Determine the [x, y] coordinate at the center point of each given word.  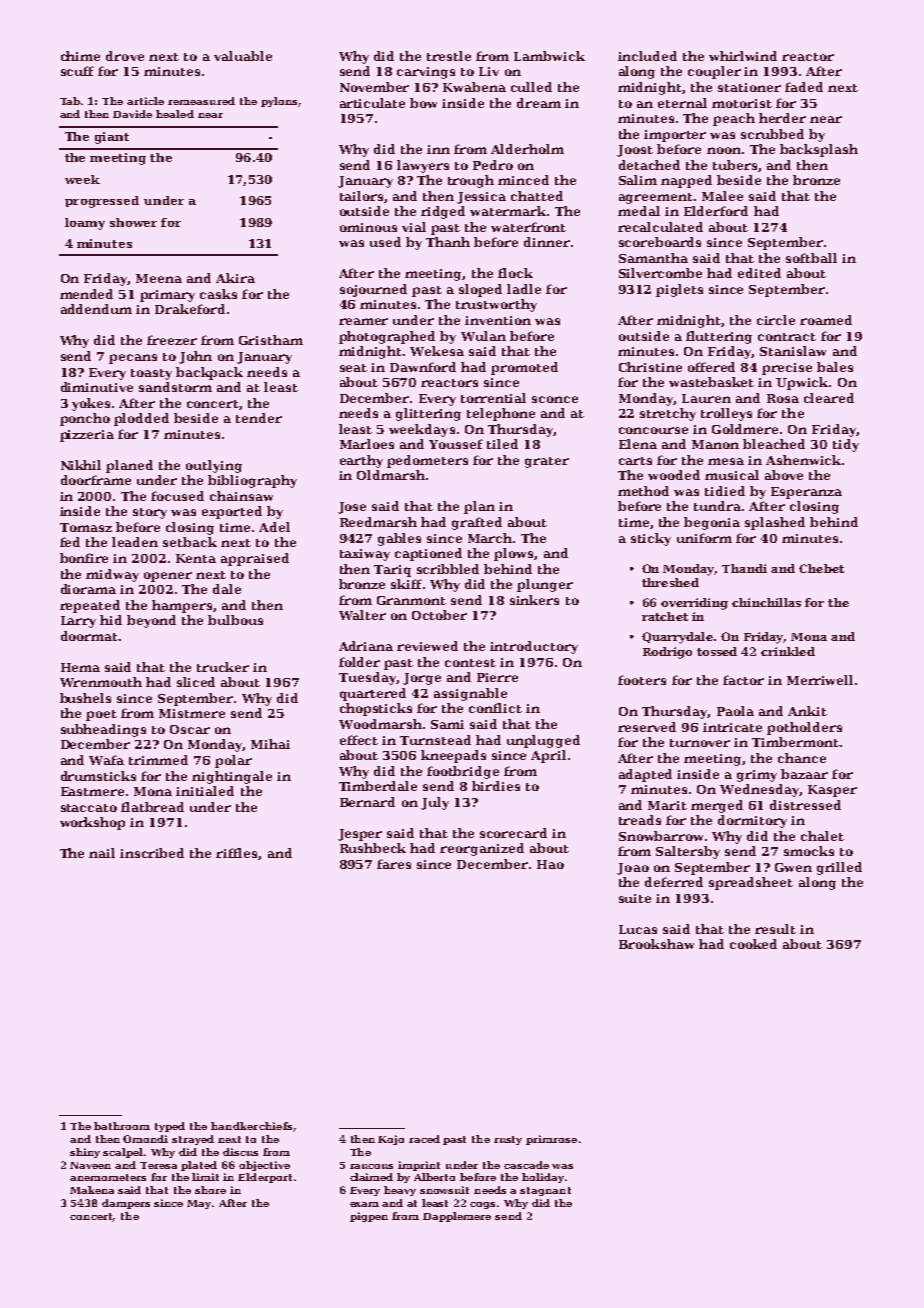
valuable [243, 56]
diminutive [97, 387]
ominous [368, 227]
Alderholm [527, 149]
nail [102, 853]
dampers [126, 1204]
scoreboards [660, 242]
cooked [753, 944]
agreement [656, 198]
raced [424, 1139]
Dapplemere [457, 1217]
